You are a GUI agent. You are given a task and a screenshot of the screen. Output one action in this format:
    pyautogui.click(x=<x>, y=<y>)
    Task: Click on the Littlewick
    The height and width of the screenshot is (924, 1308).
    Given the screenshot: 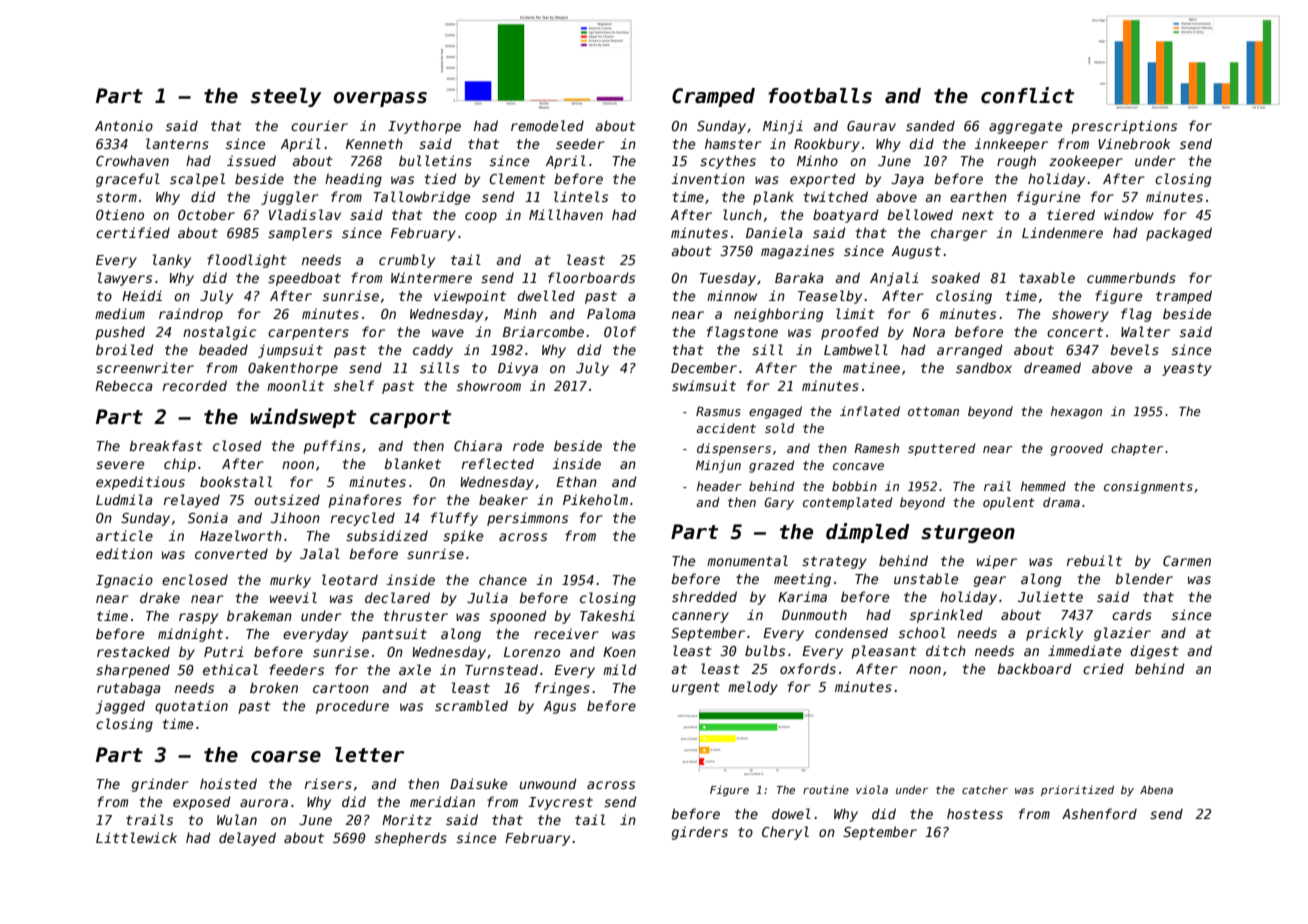 What is the action you would take?
    pyautogui.click(x=136, y=837)
